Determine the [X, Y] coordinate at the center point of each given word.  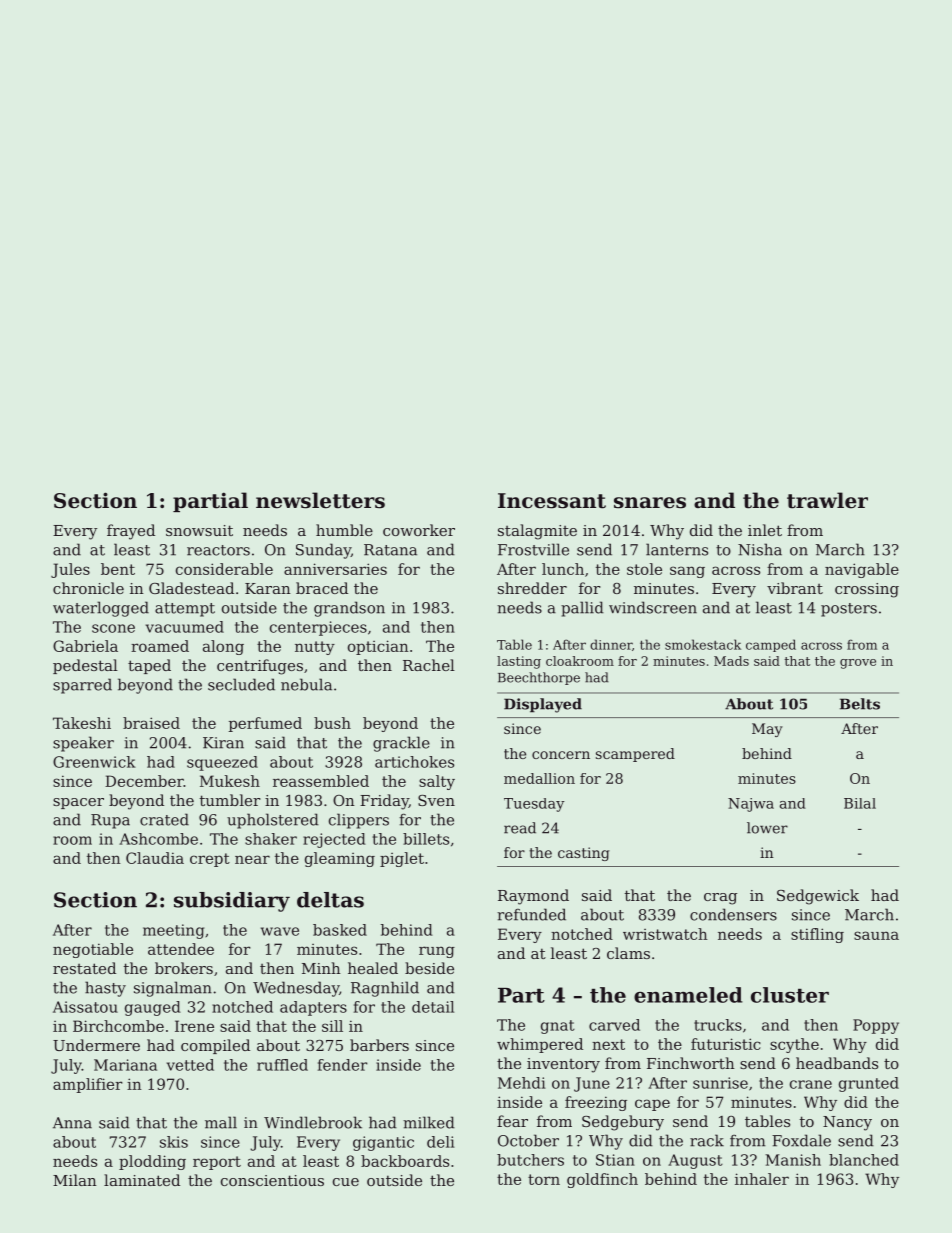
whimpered [540, 1045]
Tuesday [534, 805]
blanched [864, 1160]
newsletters [320, 500]
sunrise [720, 1083]
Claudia [155, 858]
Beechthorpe [539, 678]
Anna [72, 1123]
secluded [241, 684]
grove [858, 664]
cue [346, 1182]
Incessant [552, 501]
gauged [153, 1008]
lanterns [677, 549]
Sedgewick [818, 897]
